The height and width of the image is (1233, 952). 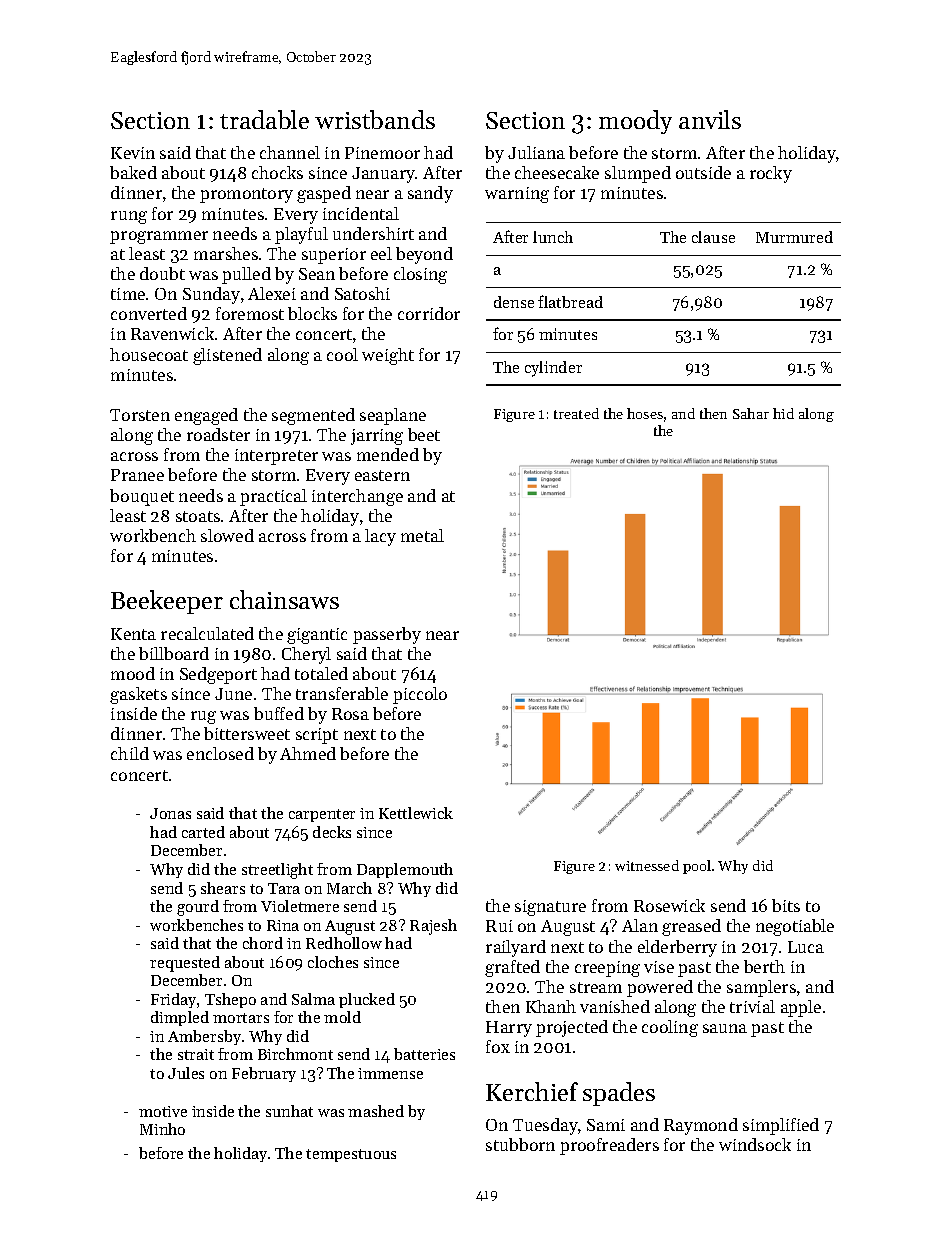 I want to click on anvils, so click(x=710, y=119).
